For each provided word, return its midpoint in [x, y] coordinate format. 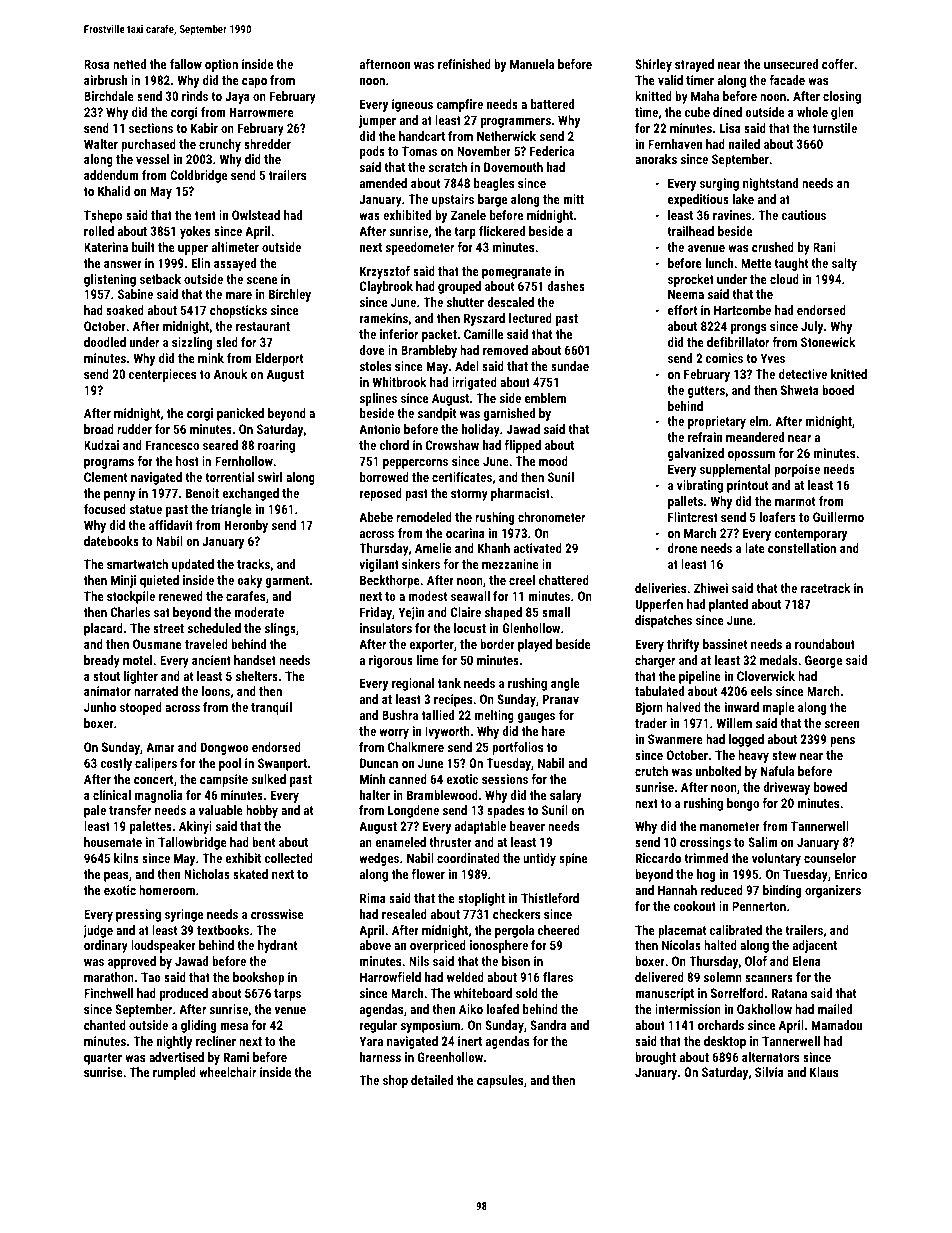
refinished [464, 64]
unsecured [791, 64]
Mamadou [837, 1025]
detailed [432, 1080]
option [221, 65]
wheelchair [227, 1072]
